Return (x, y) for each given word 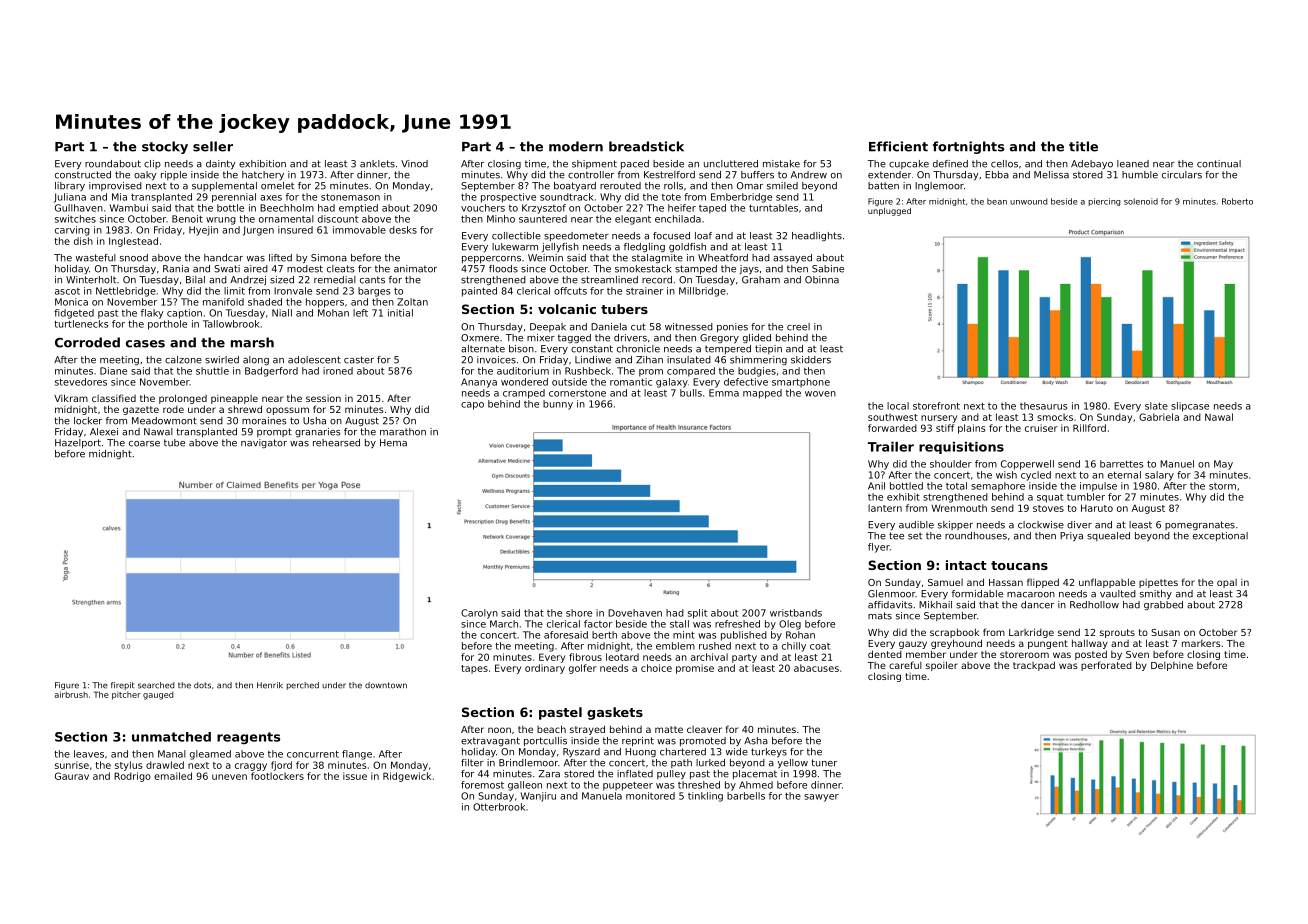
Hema (393, 443)
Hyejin (203, 231)
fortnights (968, 147)
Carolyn (479, 614)
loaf (703, 236)
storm (1222, 486)
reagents (248, 738)
